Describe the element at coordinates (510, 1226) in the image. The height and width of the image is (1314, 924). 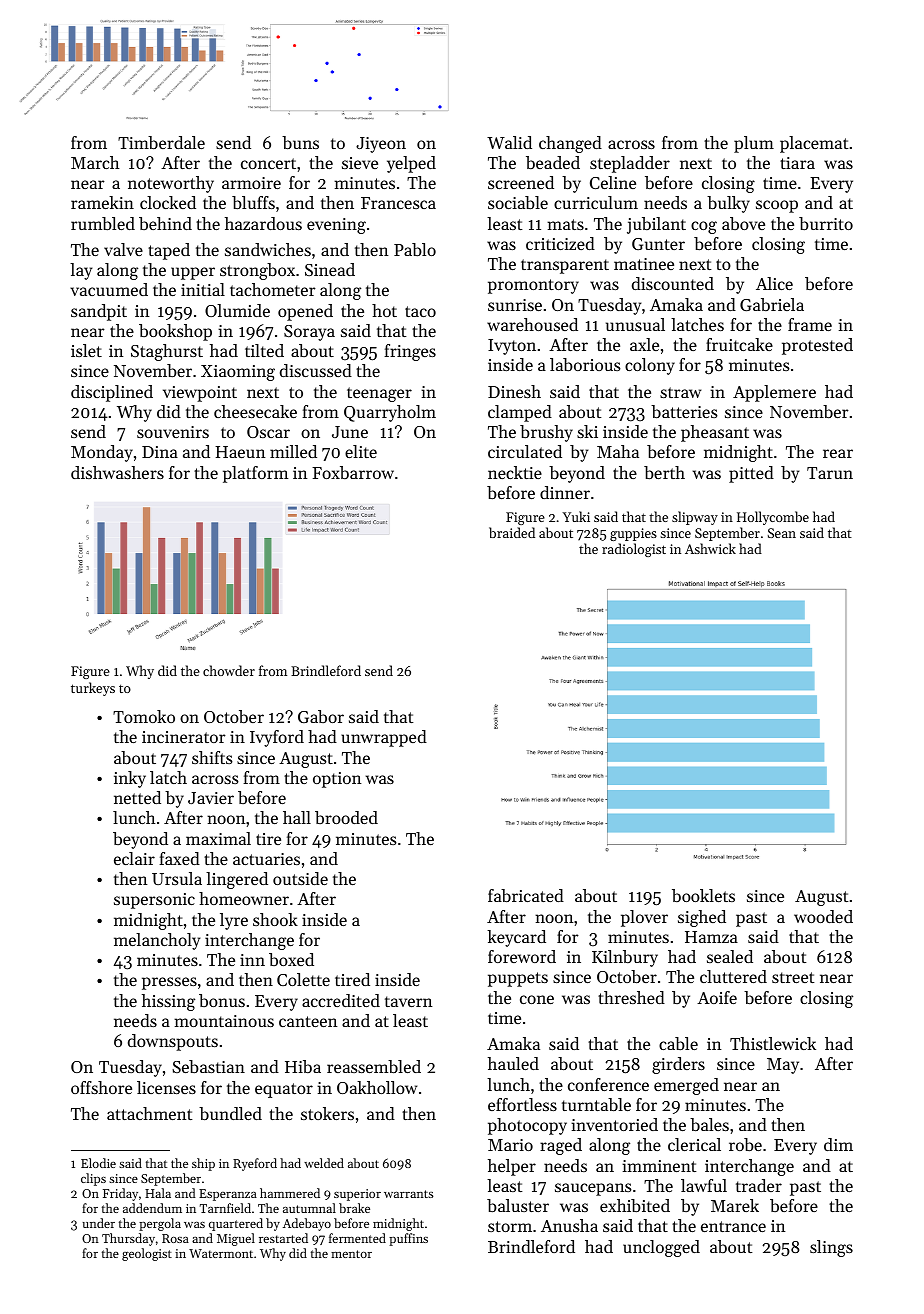
I see `storm` at that location.
